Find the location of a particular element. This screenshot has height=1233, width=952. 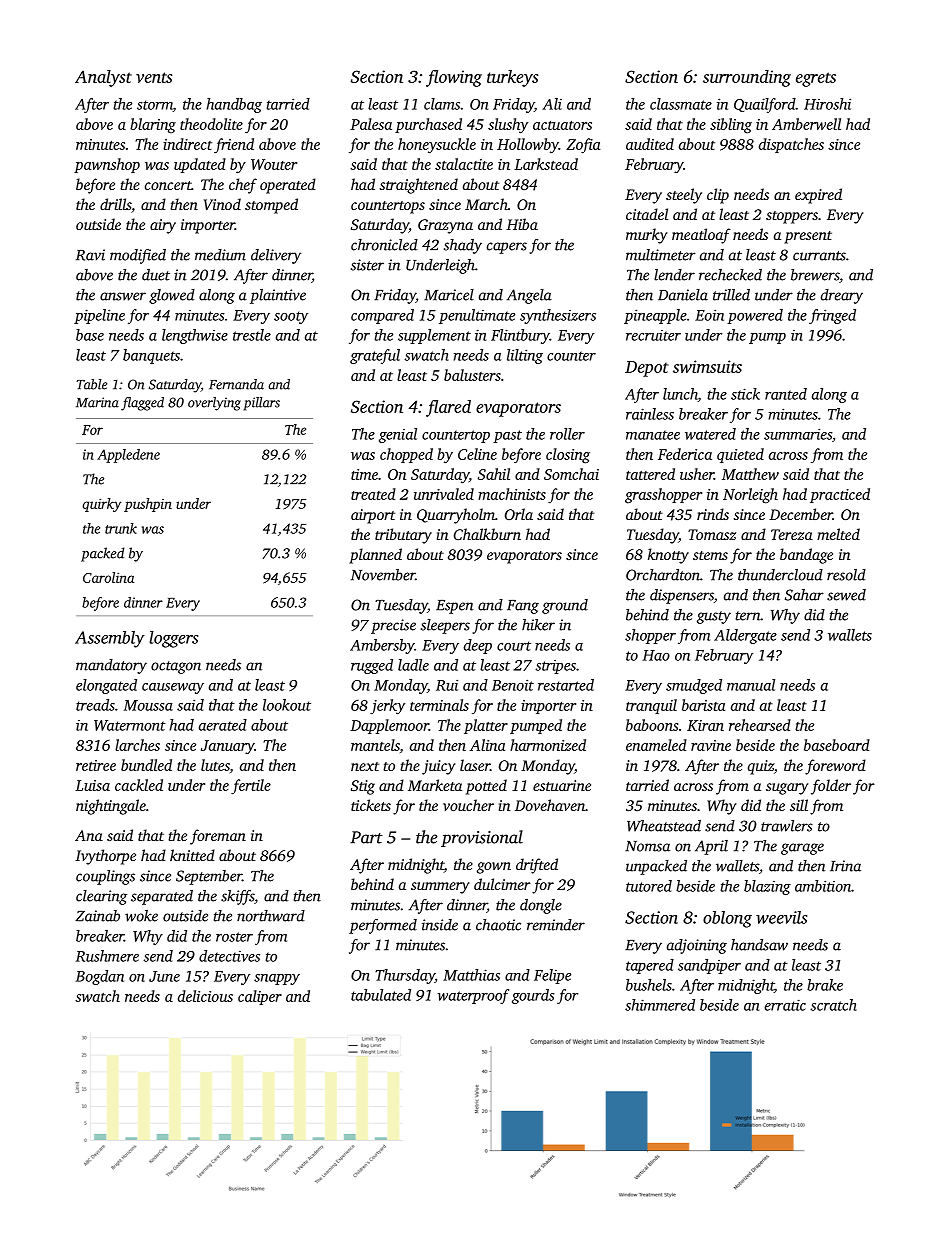

egrets is located at coordinates (816, 79).
